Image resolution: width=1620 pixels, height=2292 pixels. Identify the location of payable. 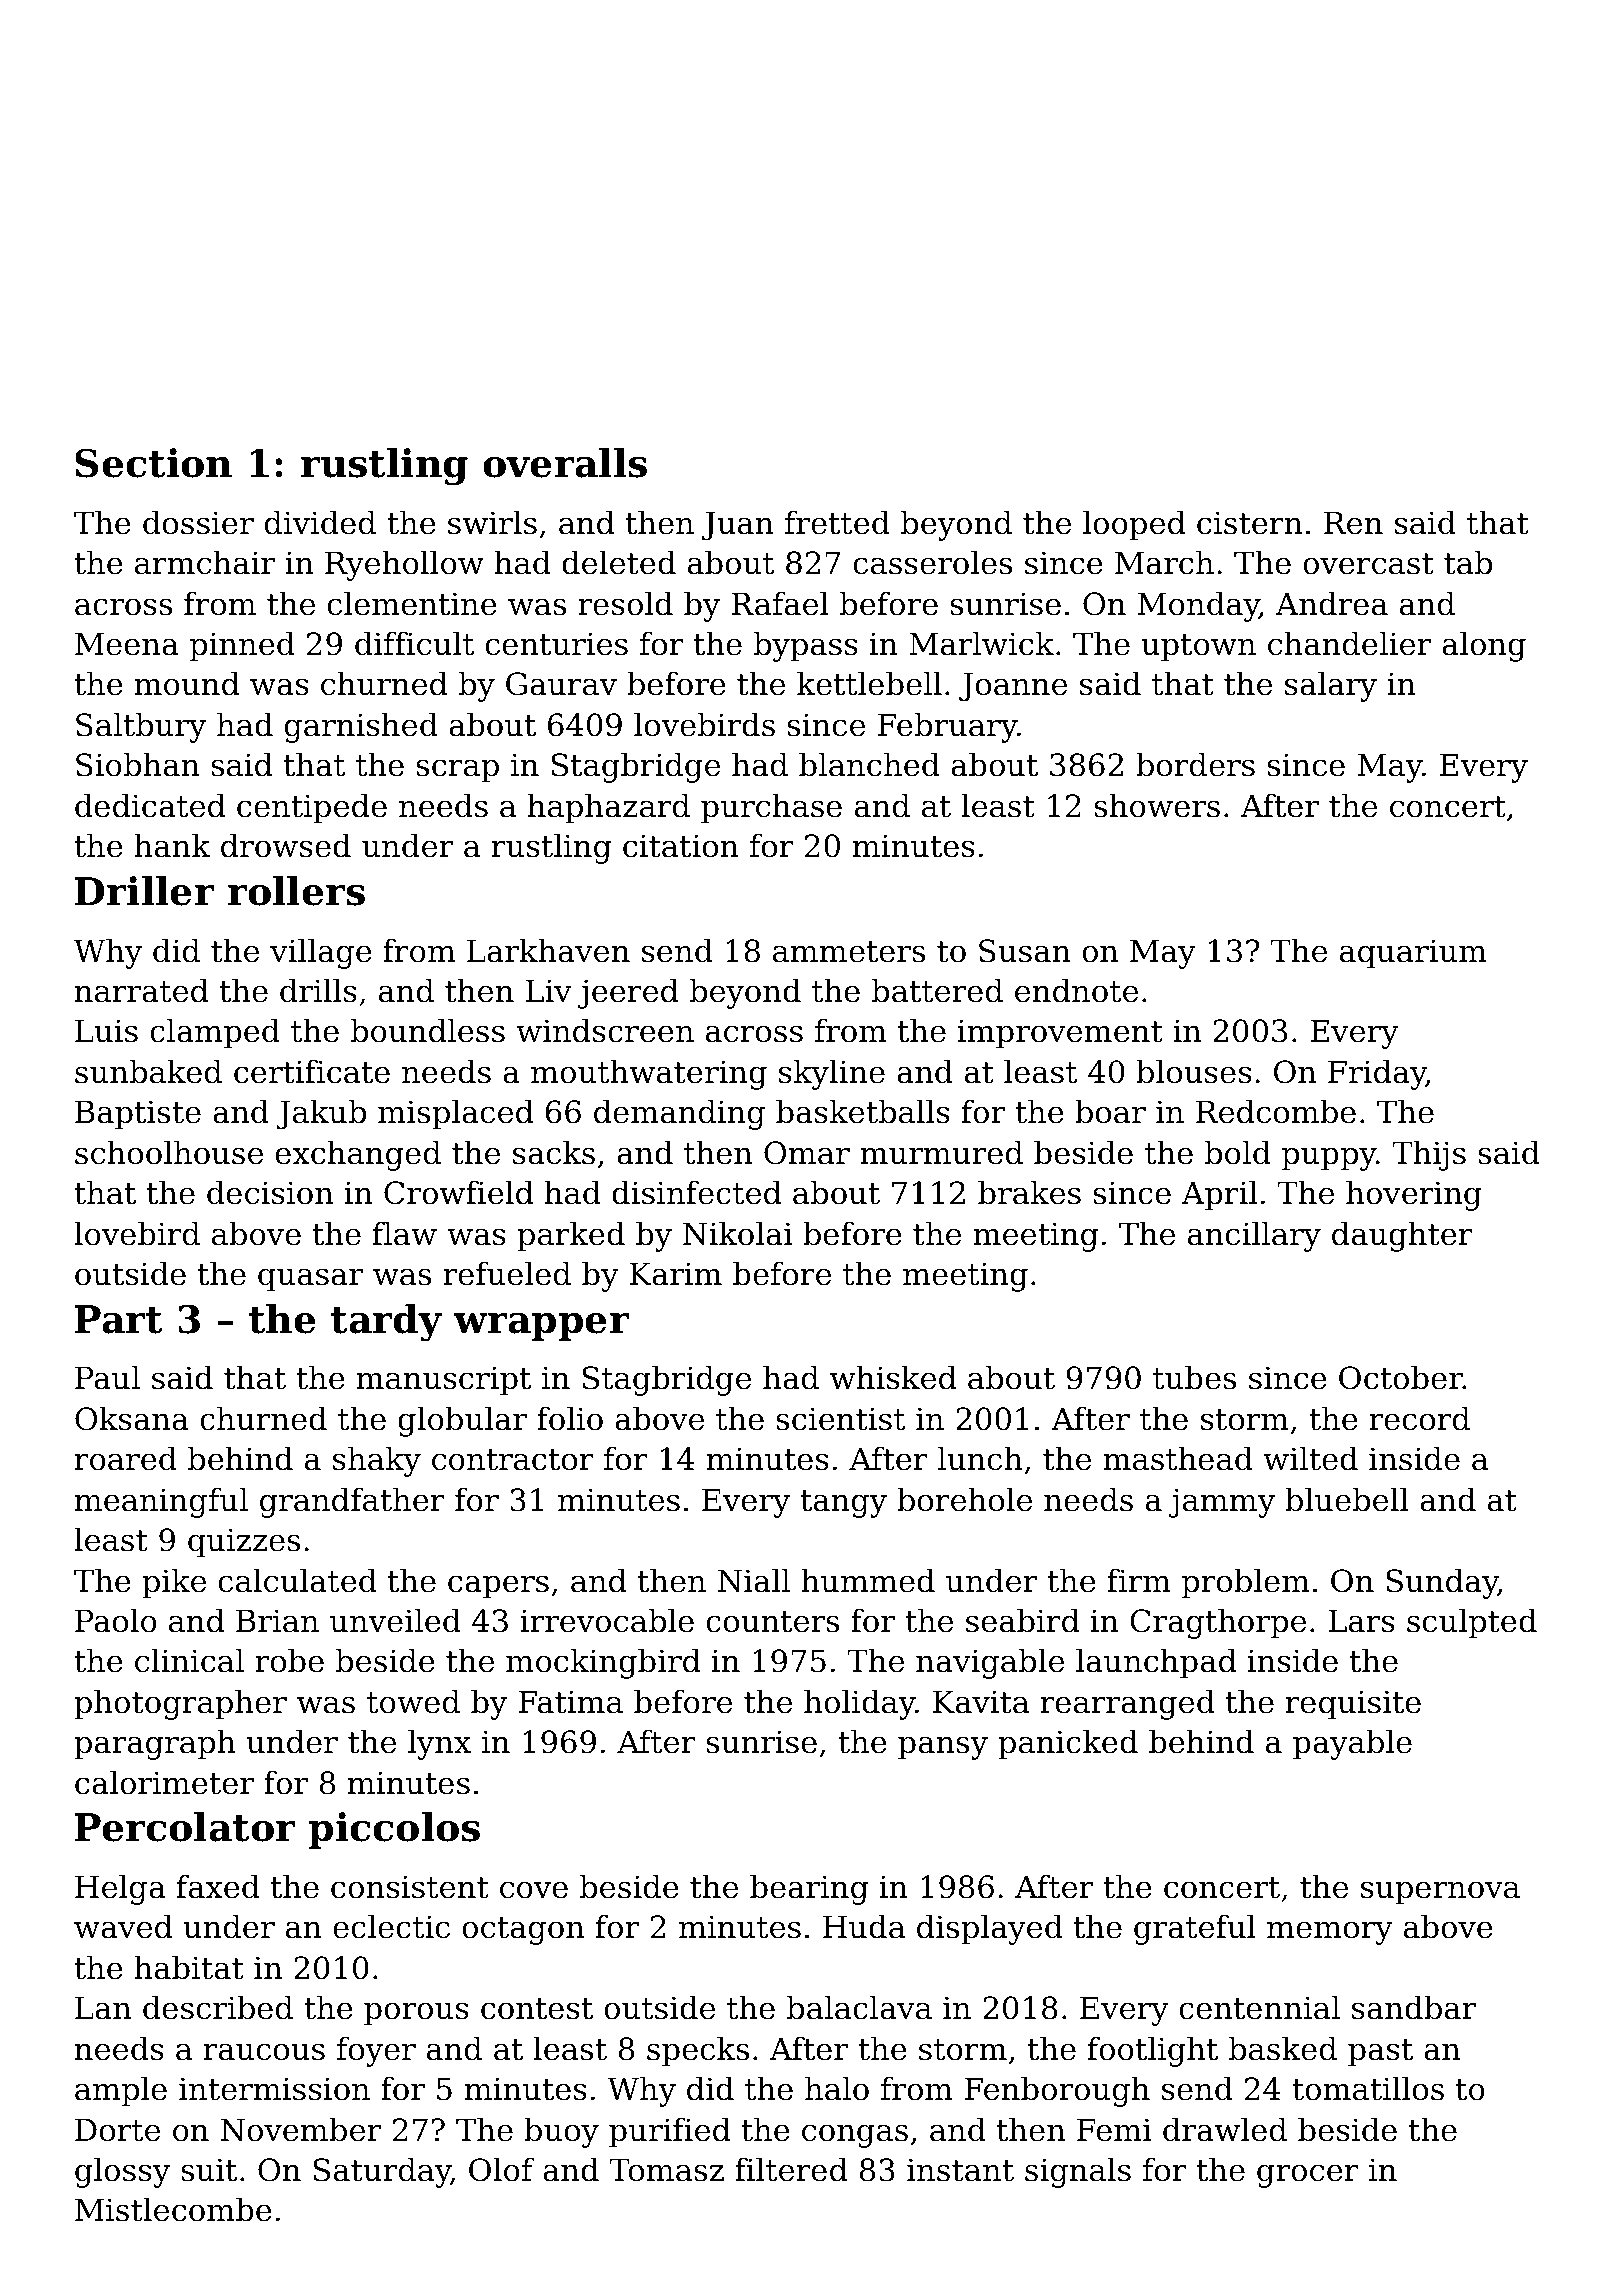
(1352, 1744).
